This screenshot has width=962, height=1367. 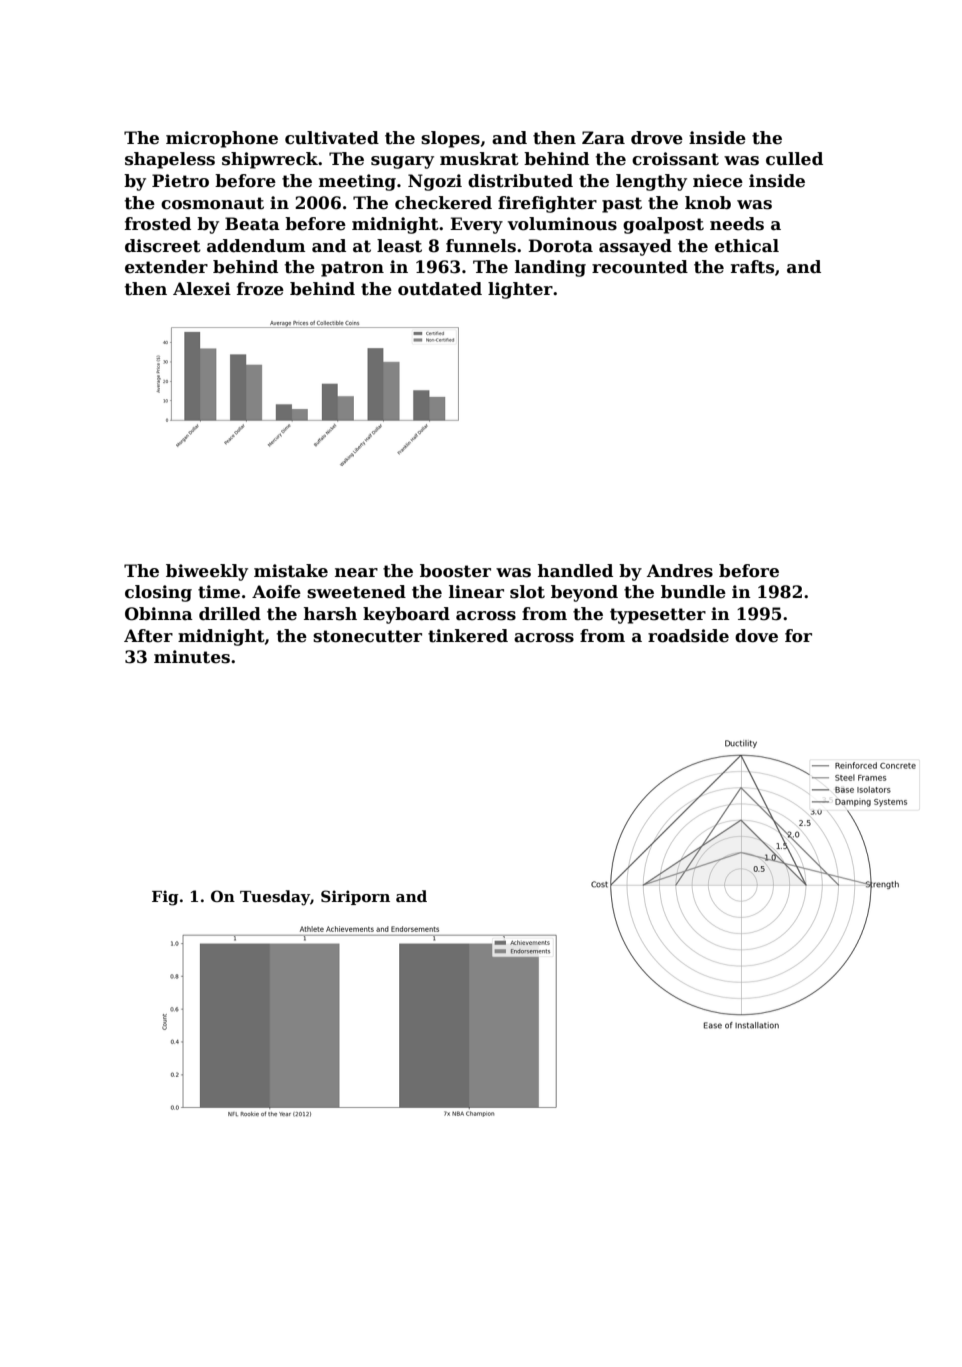 I want to click on Pietro, so click(x=180, y=181).
